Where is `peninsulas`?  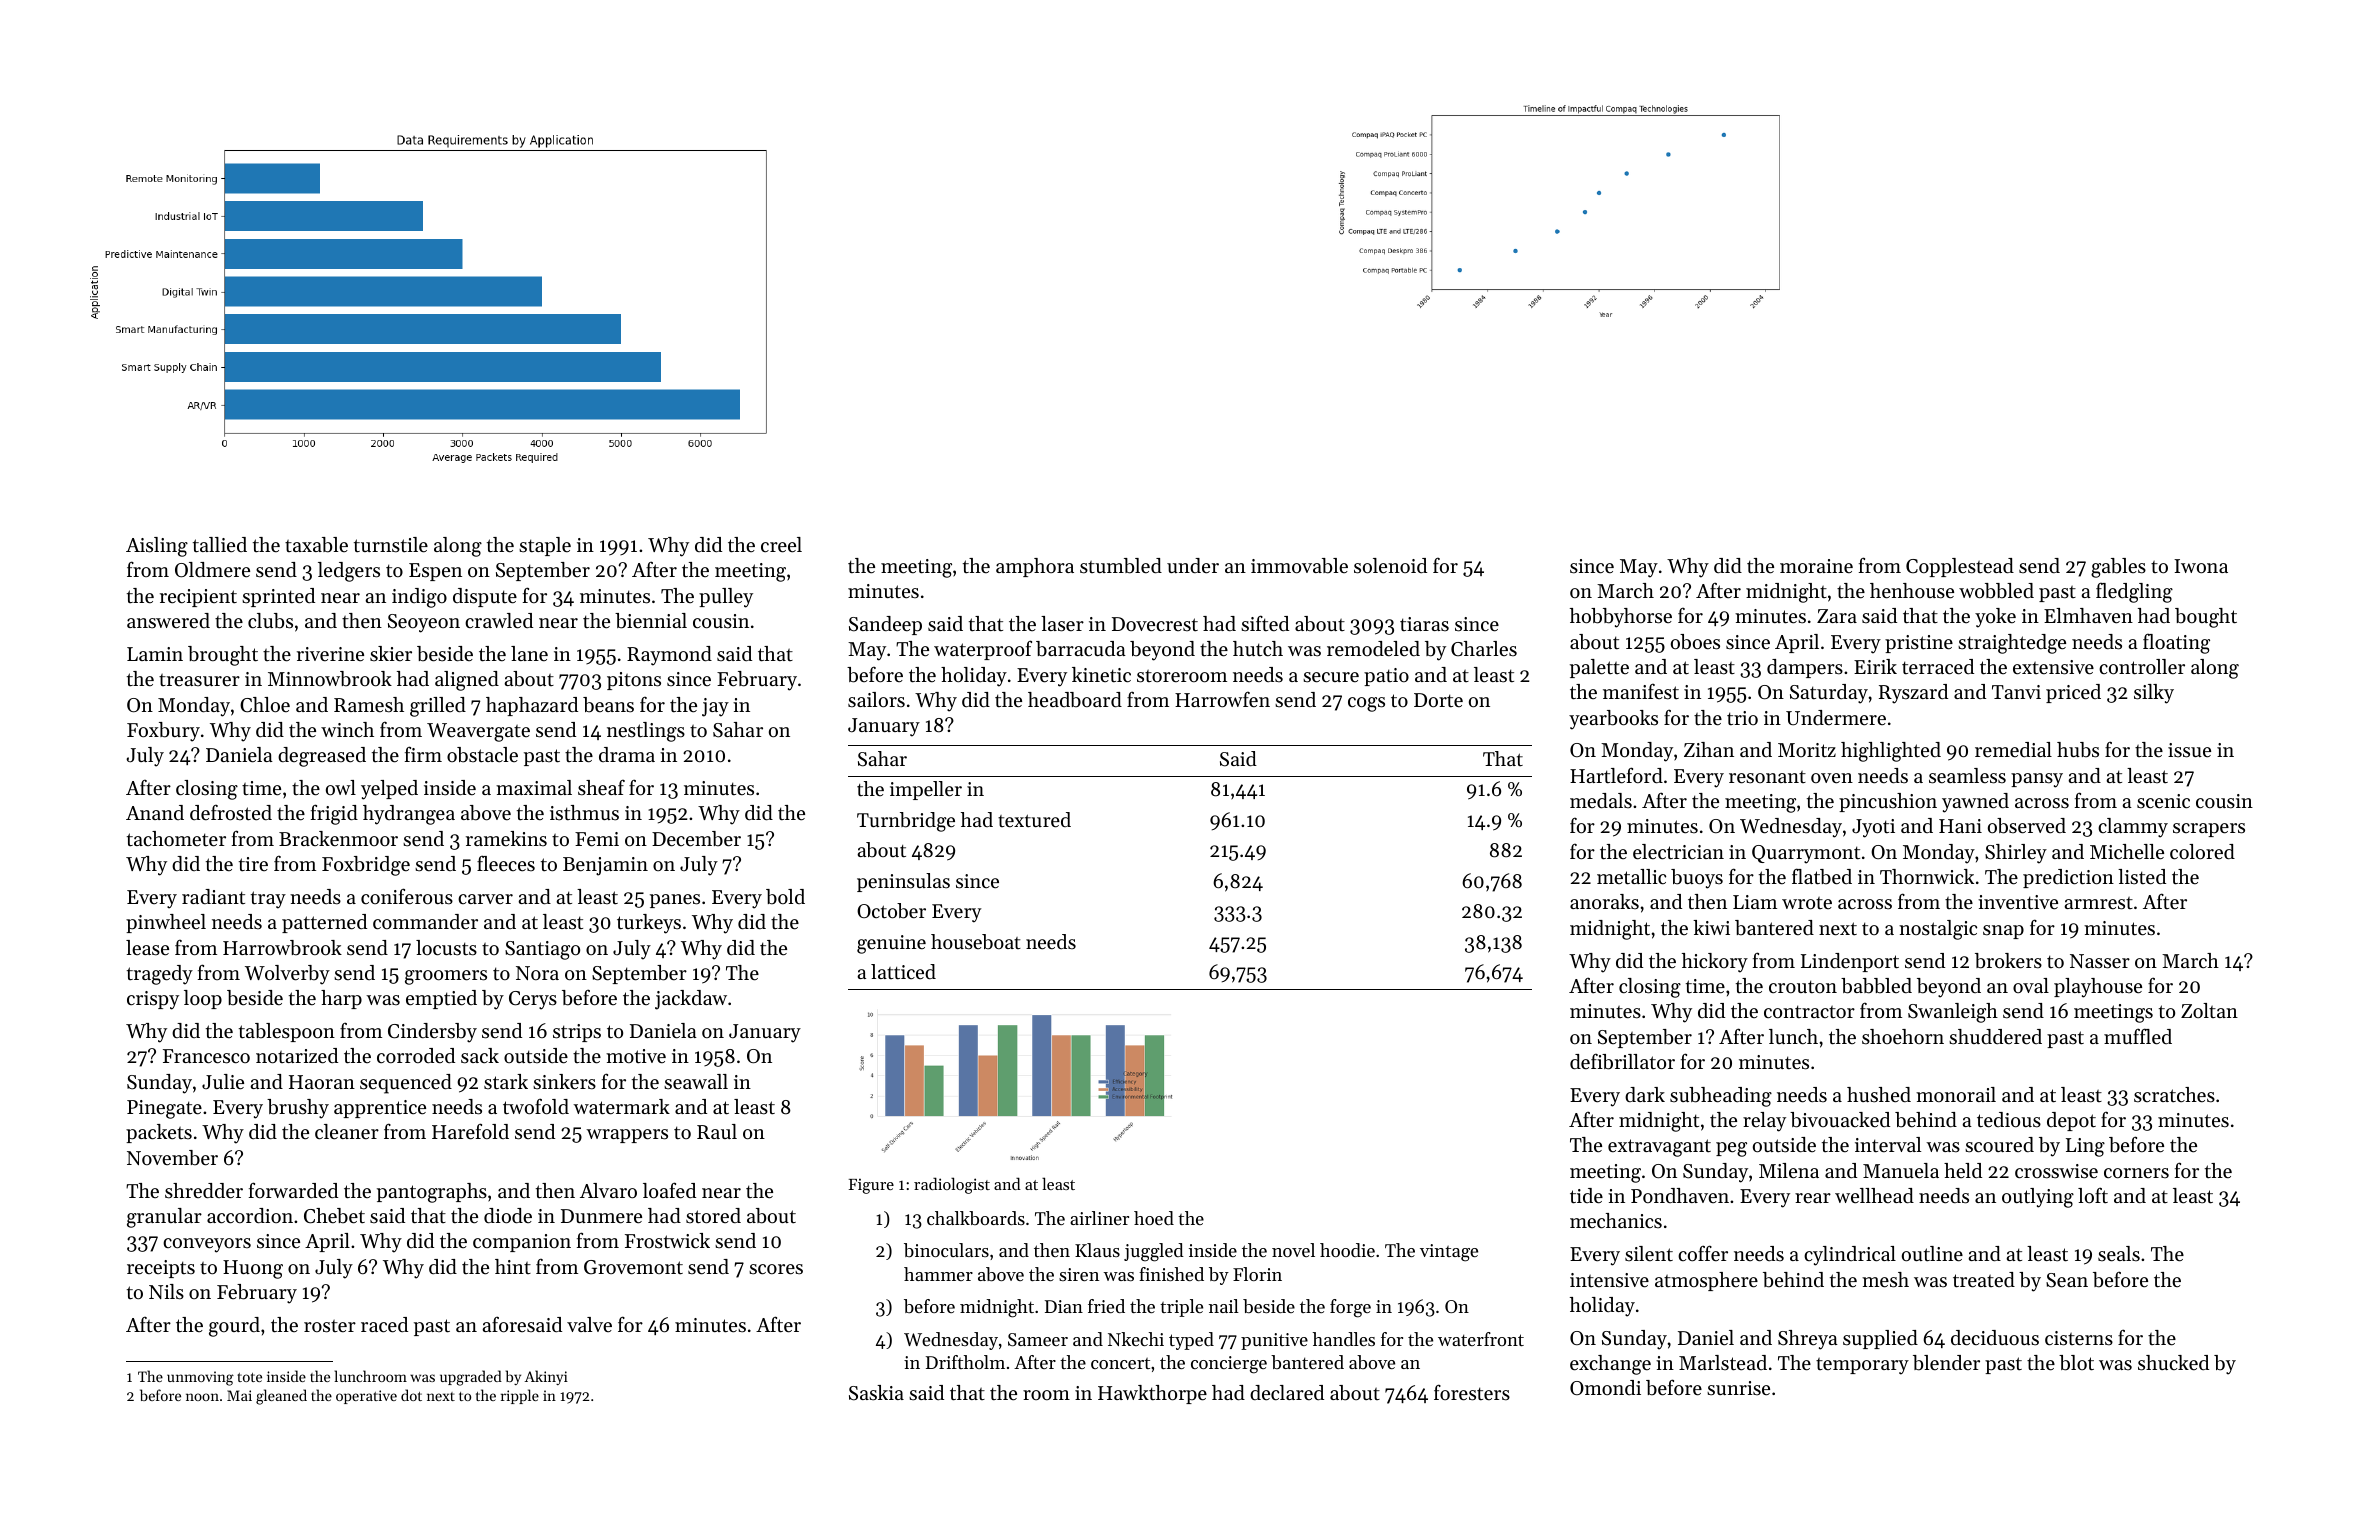
peninsulas is located at coordinates (903, 882).
